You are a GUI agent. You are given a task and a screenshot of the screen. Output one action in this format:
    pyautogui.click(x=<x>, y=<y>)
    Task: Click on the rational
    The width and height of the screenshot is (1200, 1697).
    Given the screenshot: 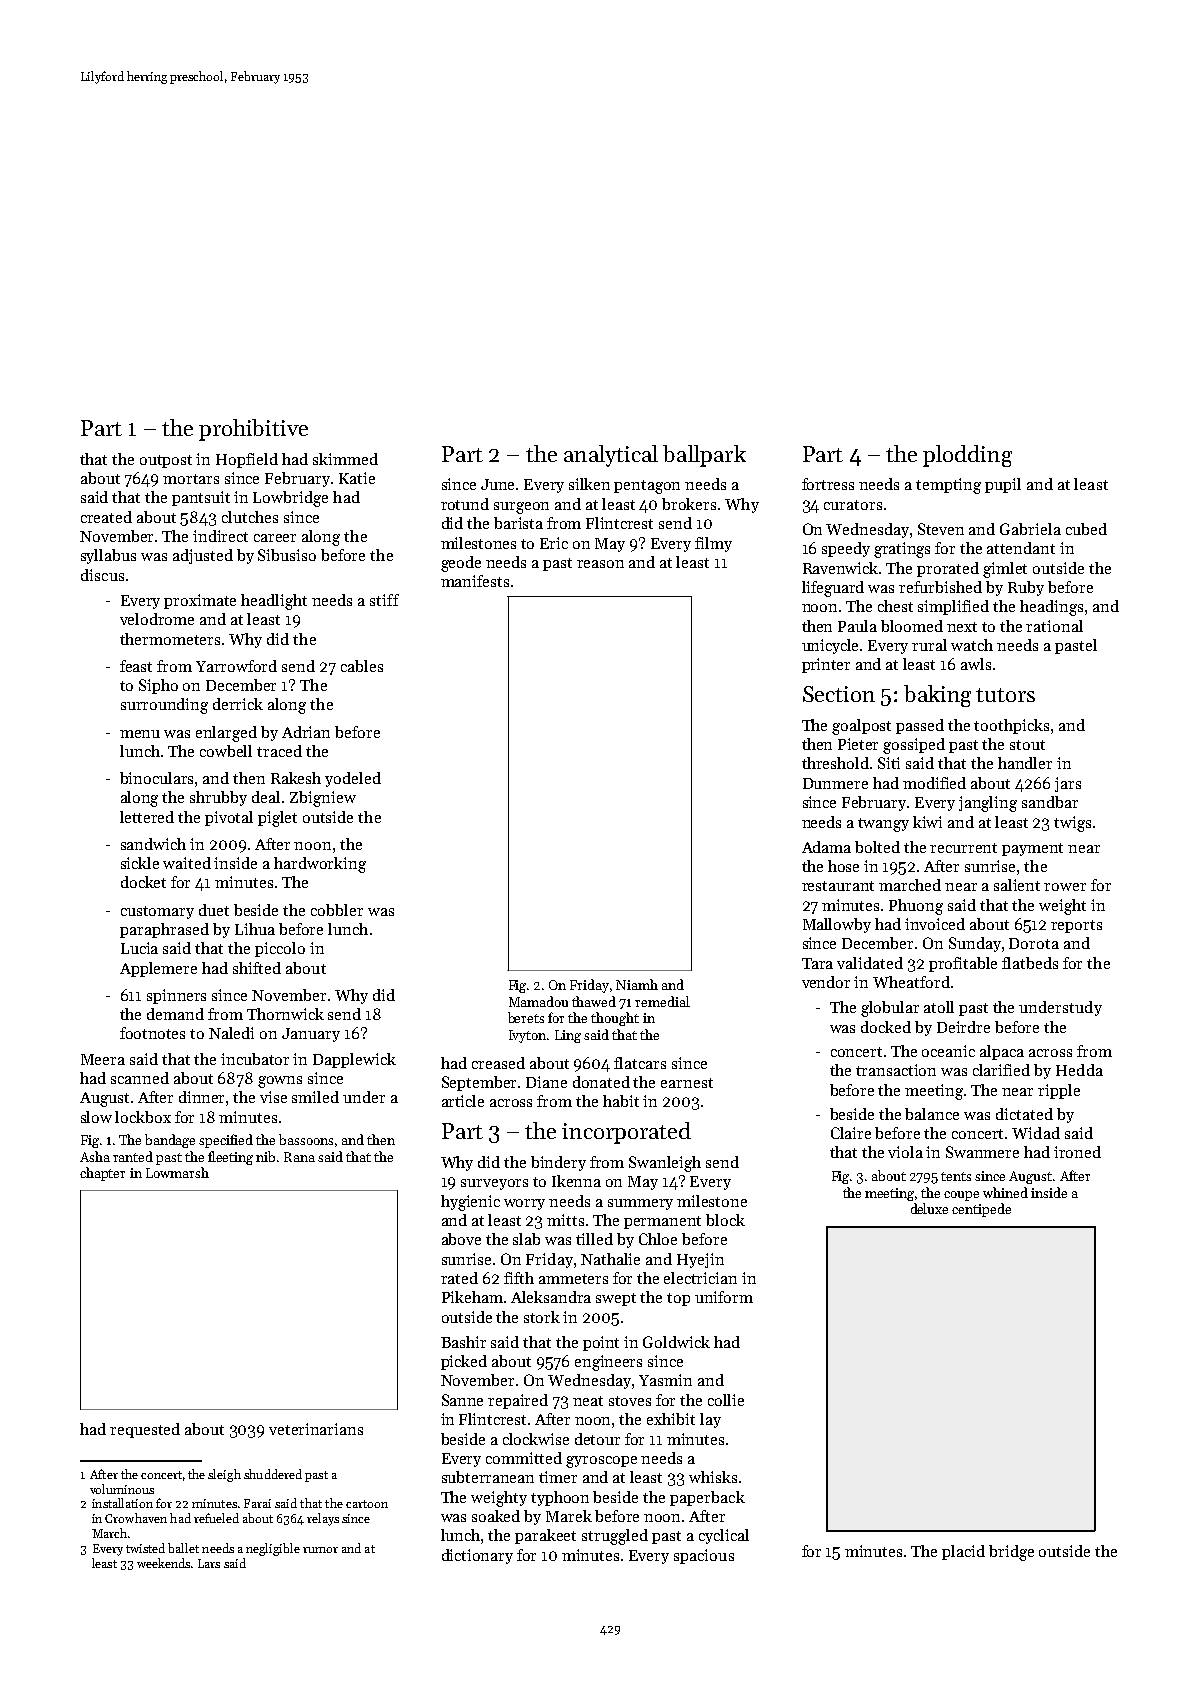 What is the action you would take?
    pyautogui.click(x=1054, y=626)
